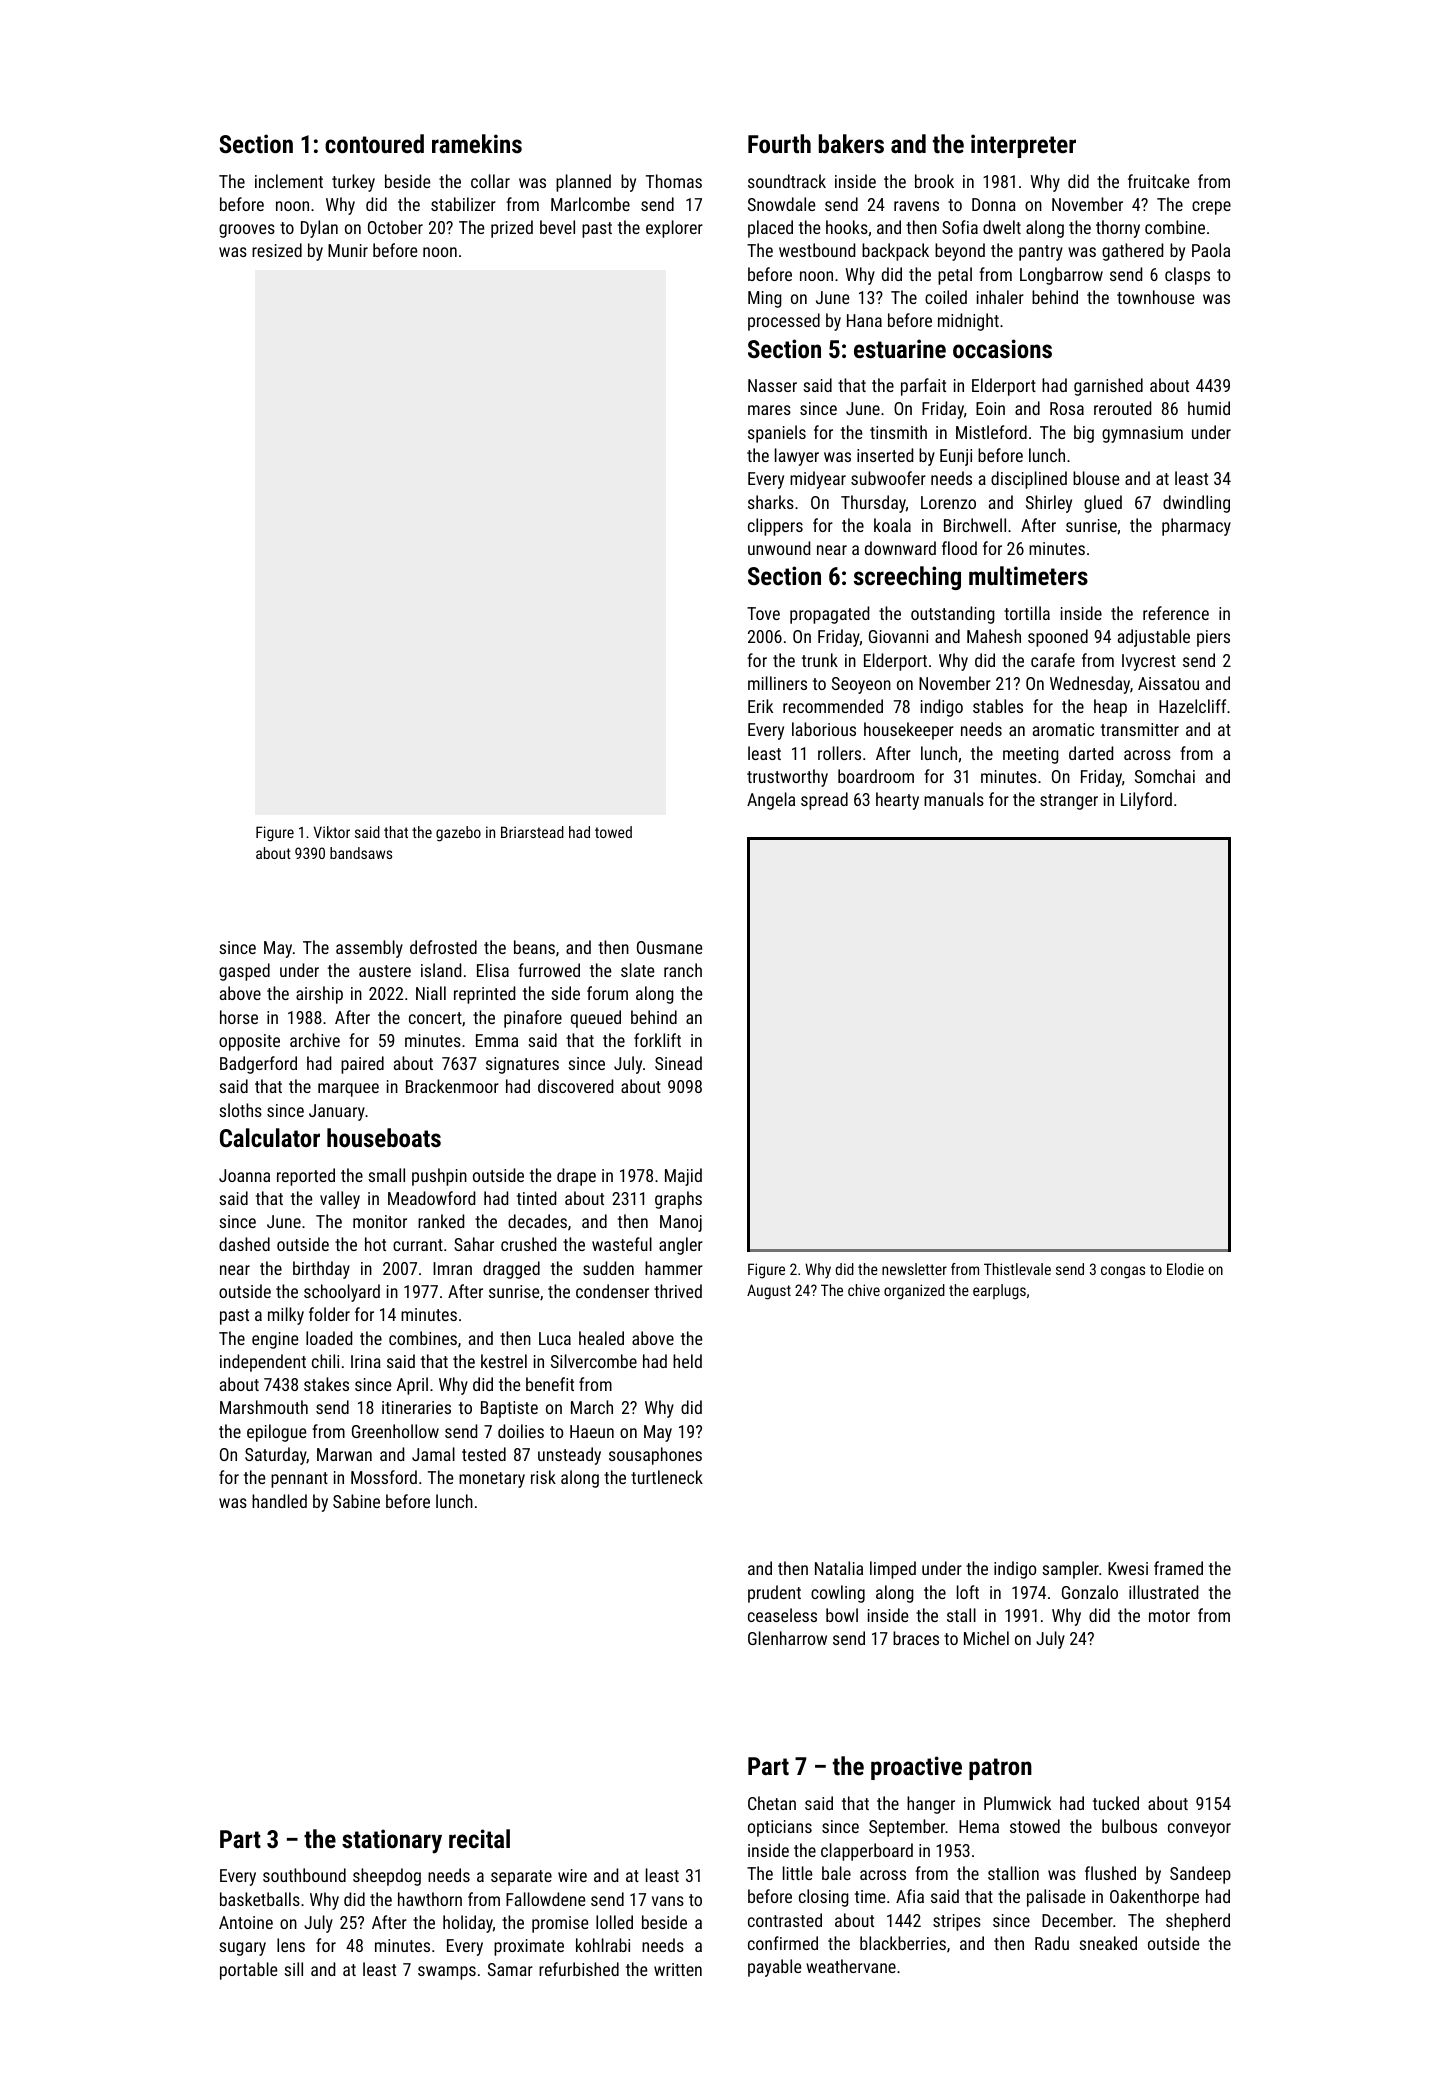 The width and height of the document is (1450, 2100). Describe the element at coordinates (1158, 181) in the document. I see `fruitcake` at that location.
